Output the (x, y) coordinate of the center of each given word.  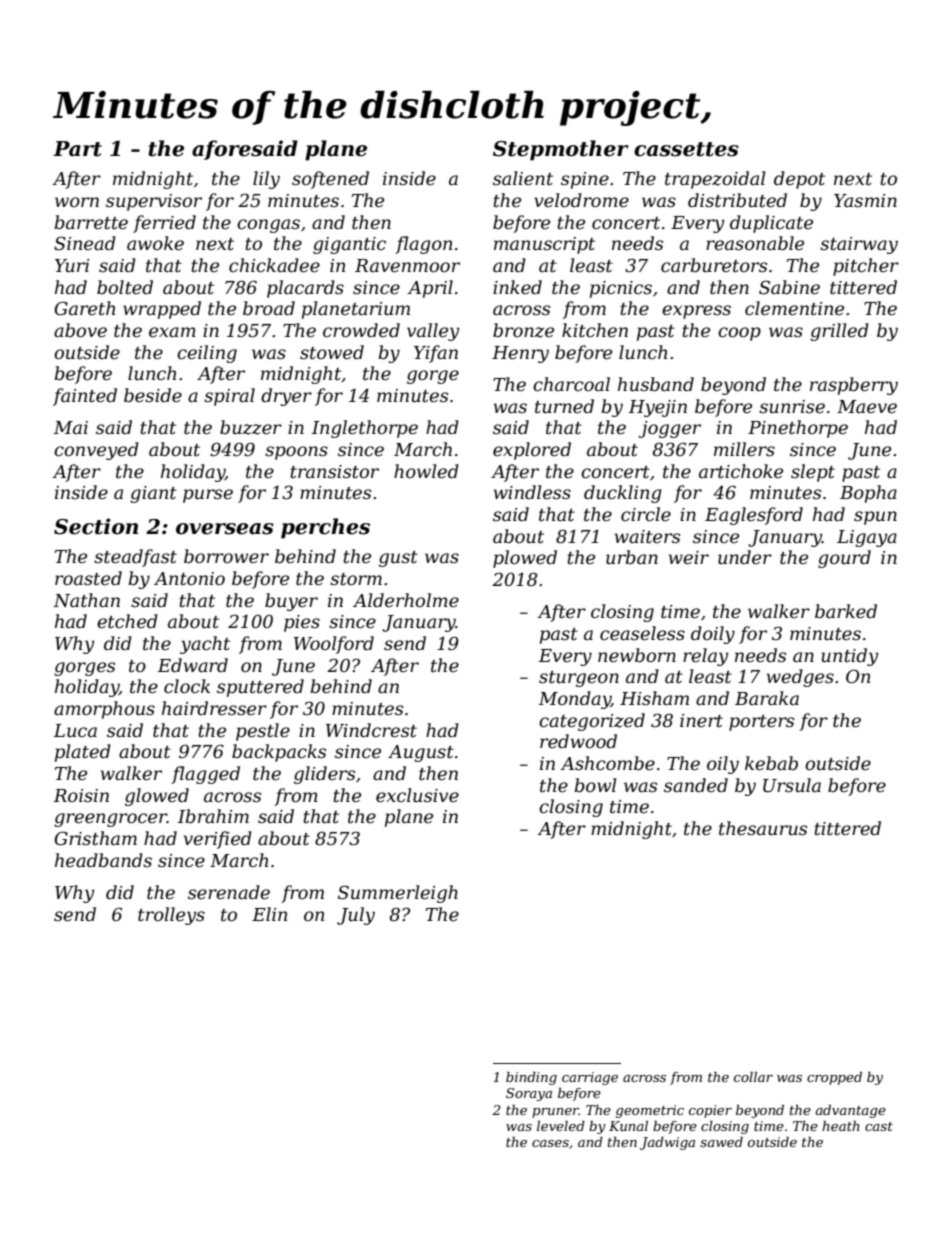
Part (77, 149)
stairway (859, 245)
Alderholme (406, 600)
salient (523, 178)
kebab (771, 763)
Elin (270, 914)
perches (325, 528)
